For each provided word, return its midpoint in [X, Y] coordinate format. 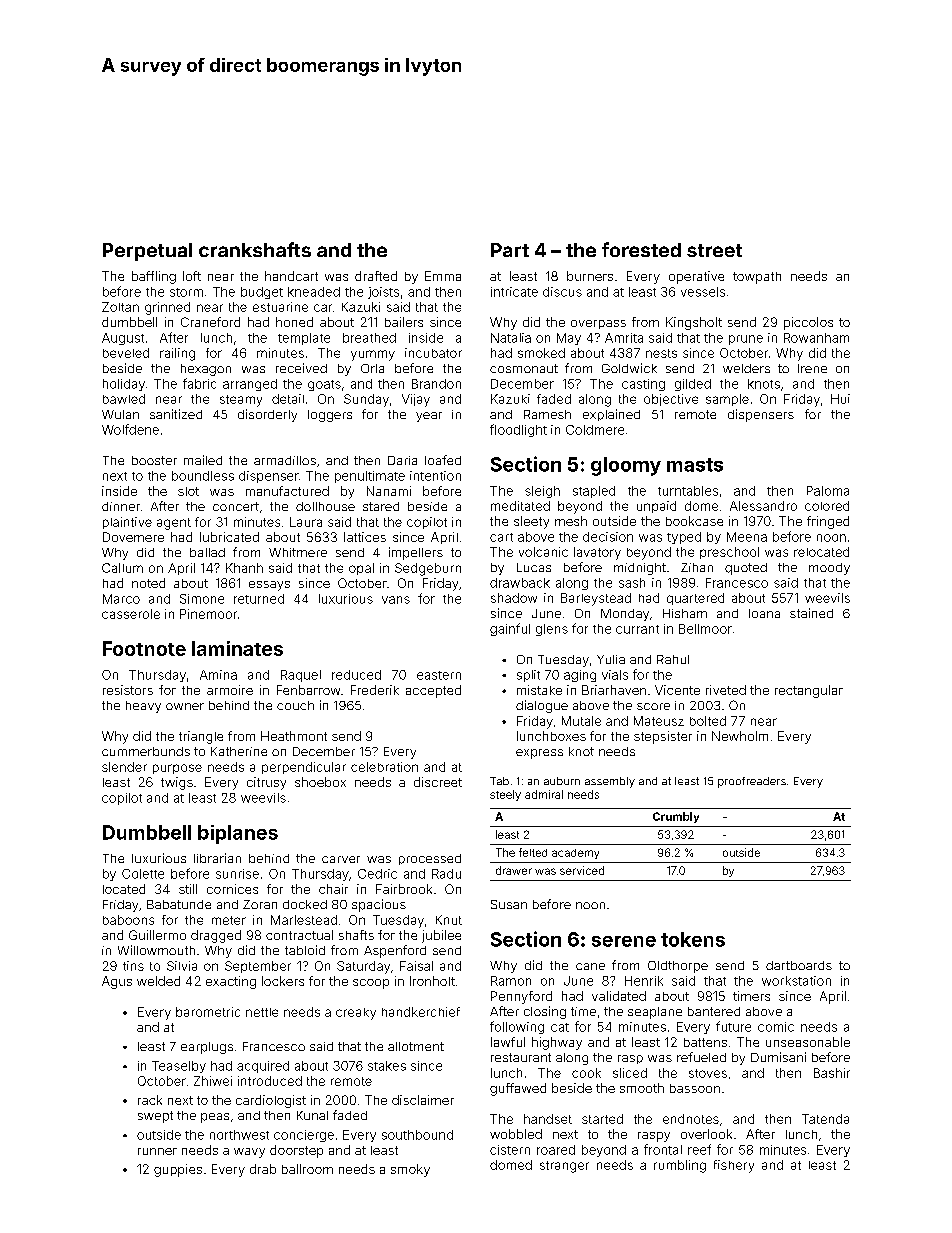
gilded [693, 385]
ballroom [307, 1169]
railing [177, 354]
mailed [203, 460]
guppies [178, 1170]
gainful [510, 629]
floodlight [518, 430]
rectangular [809, 691]
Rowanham [816, 338]
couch [295, 705]
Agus [117, 982]
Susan [509, 904]
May [569, 339]
